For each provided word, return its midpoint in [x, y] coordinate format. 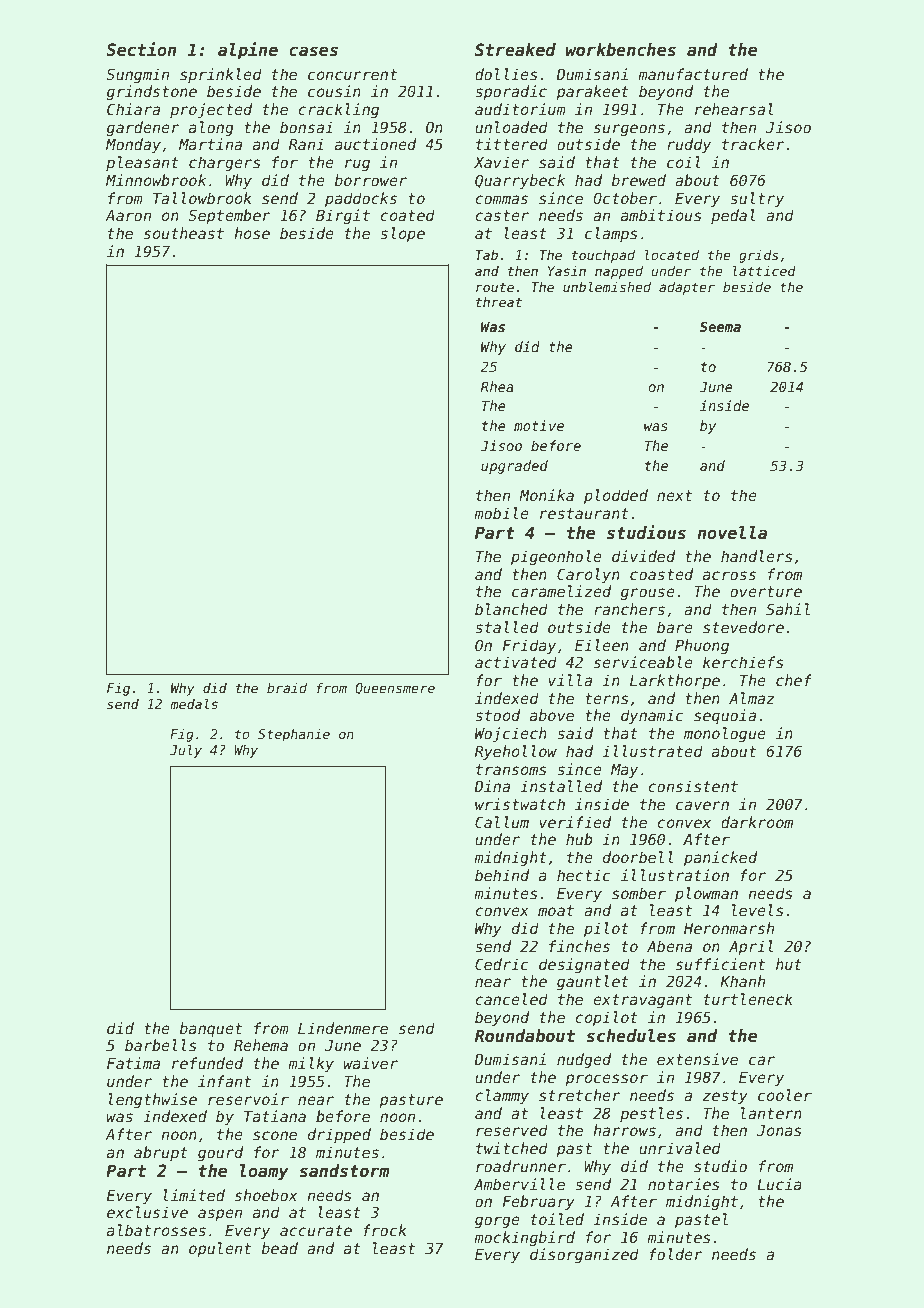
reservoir [248, 1099]
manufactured [693, 74]
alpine [248, 51]
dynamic [652, 716]
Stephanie [294, 735]
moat [556, 910]
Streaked [515, 50]
